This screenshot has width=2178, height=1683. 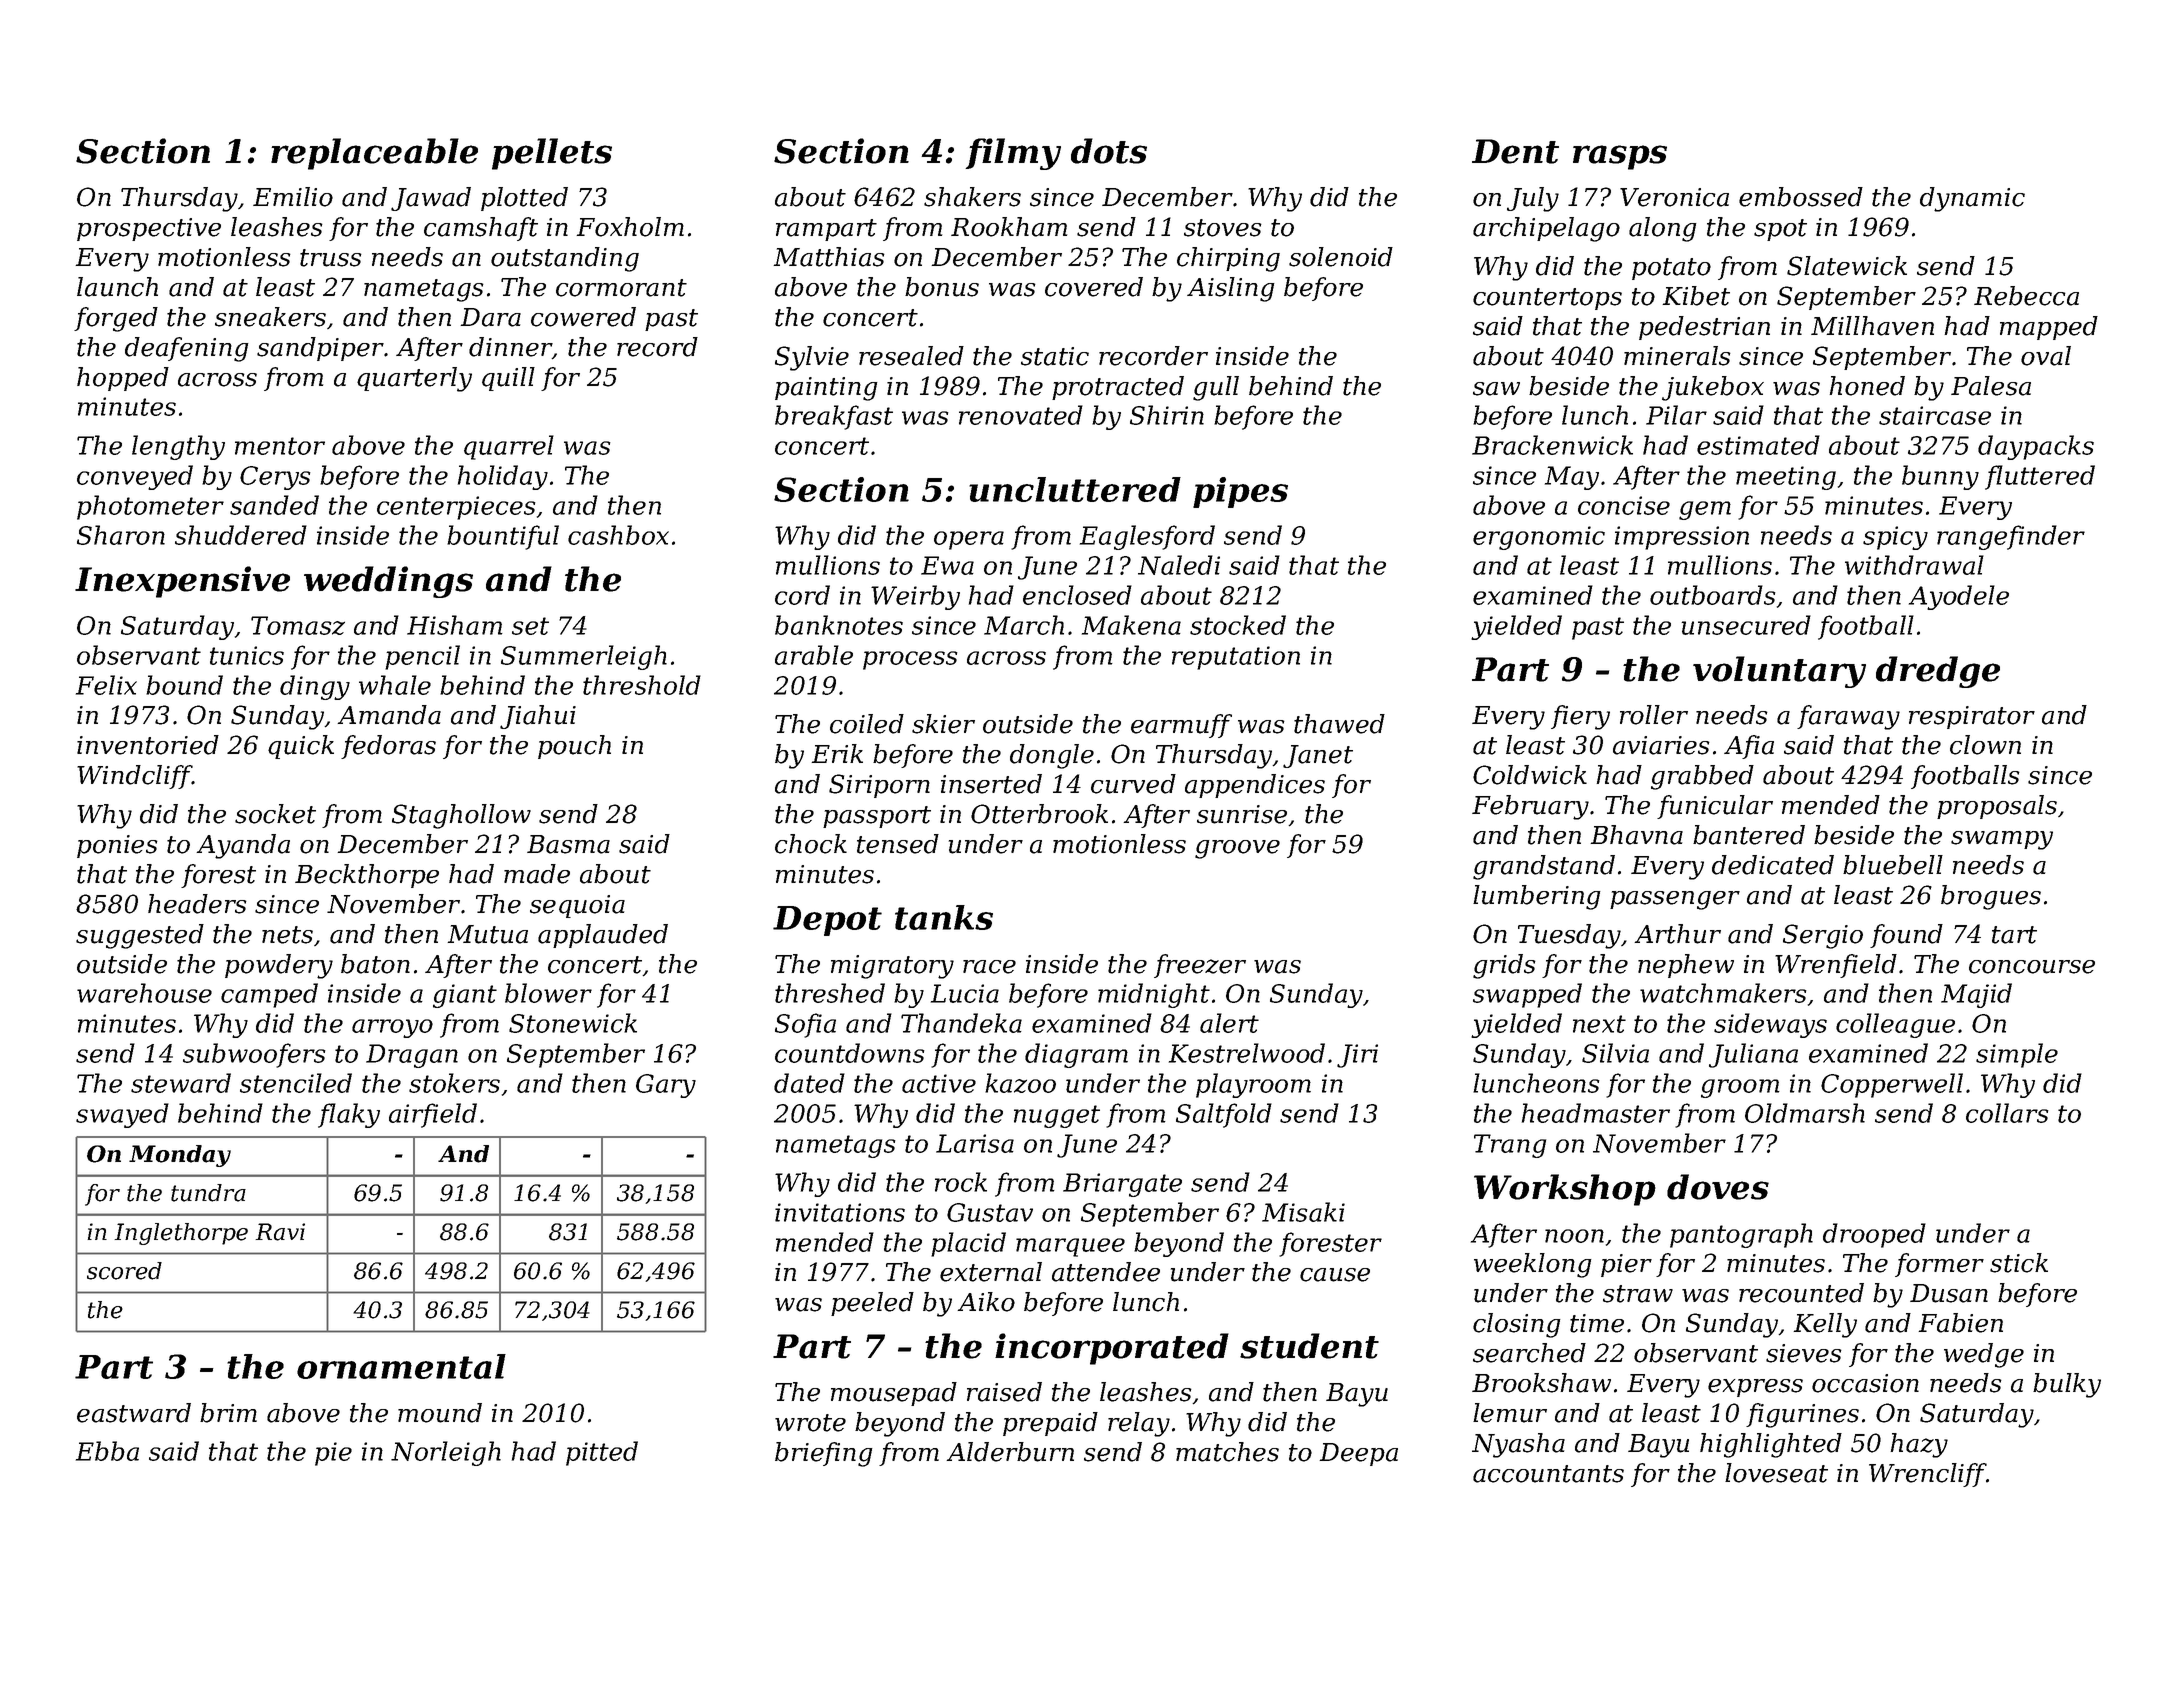 What do you see at coordinates (280, 1232) in the screenshot?
I see `Ravi` at bounding box center [280, 1232].
